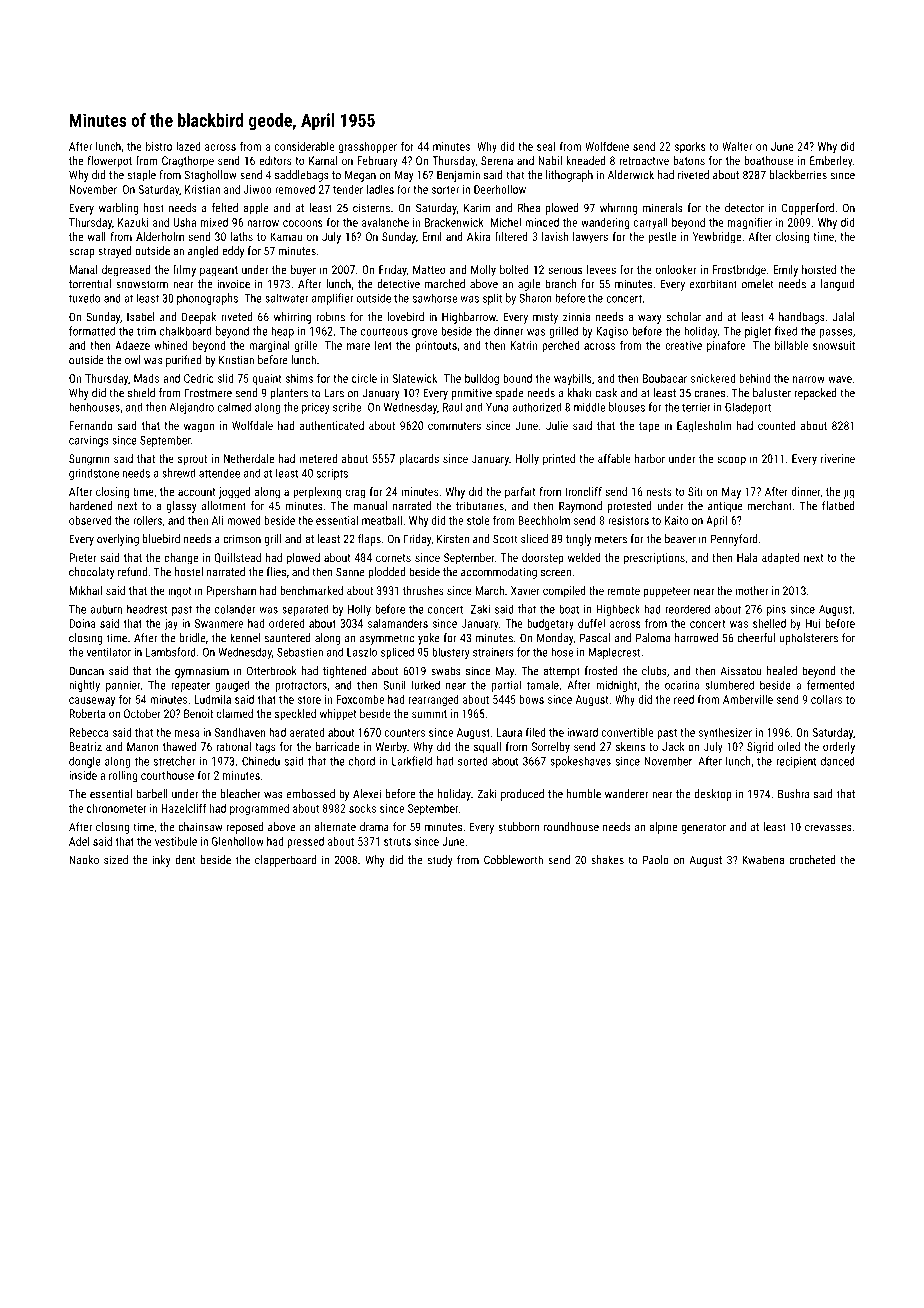 This image has height=1308, width=924. What do you see at coordinates (368, 147) in the image?
I see `grasshopper` at bounding box center [368, 147].
